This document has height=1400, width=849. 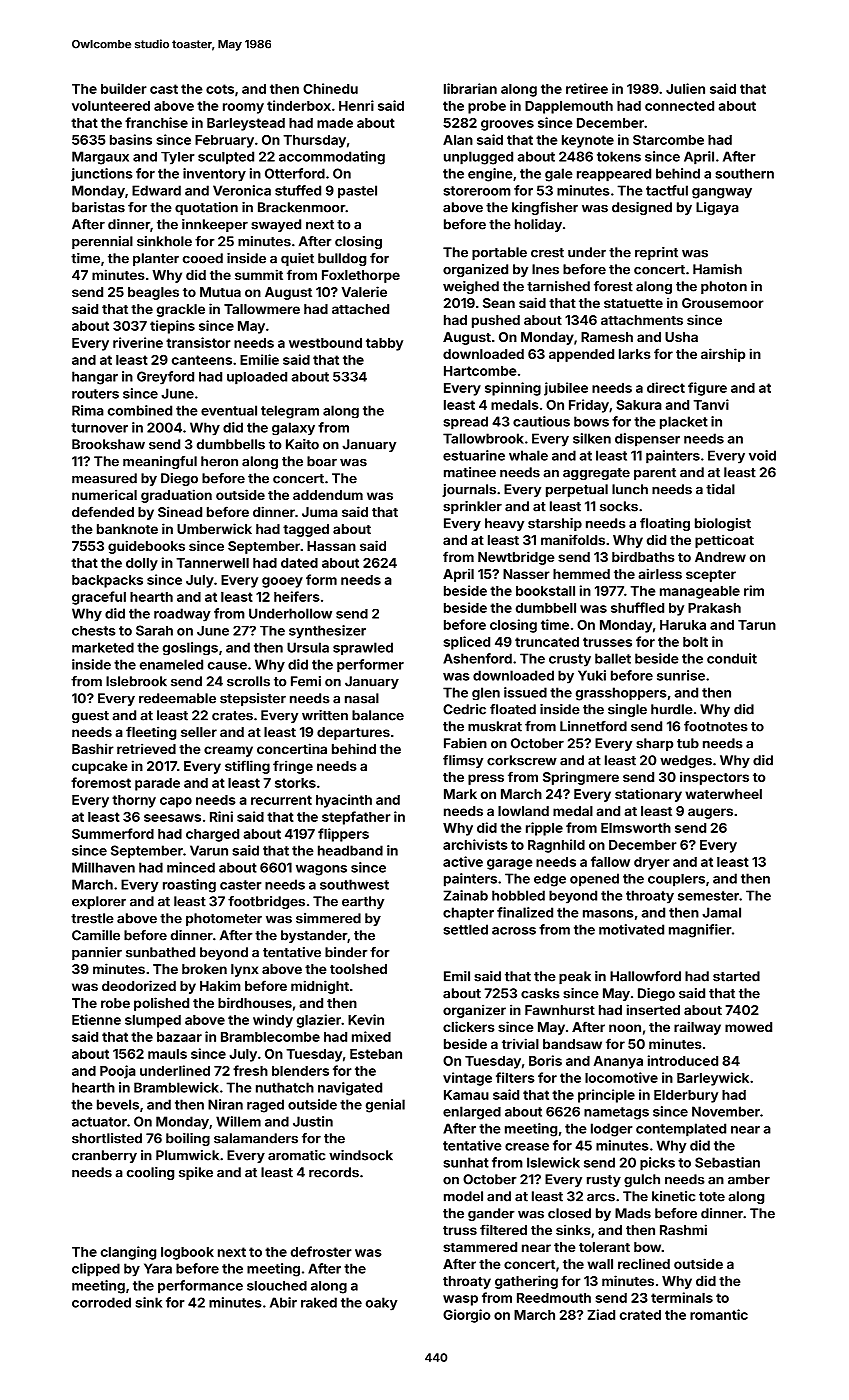 I want to click on Barleywick, so click(x=713, y=1079).
